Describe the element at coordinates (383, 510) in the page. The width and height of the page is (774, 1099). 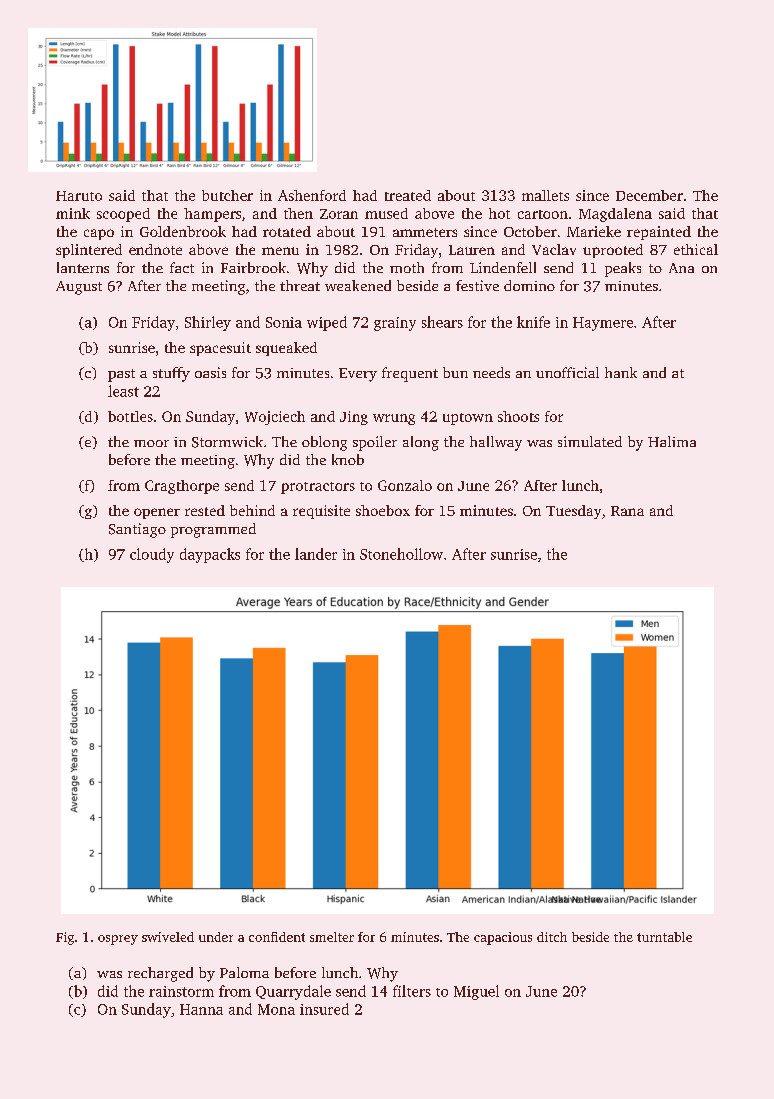
I see `shoebox` at that location.
